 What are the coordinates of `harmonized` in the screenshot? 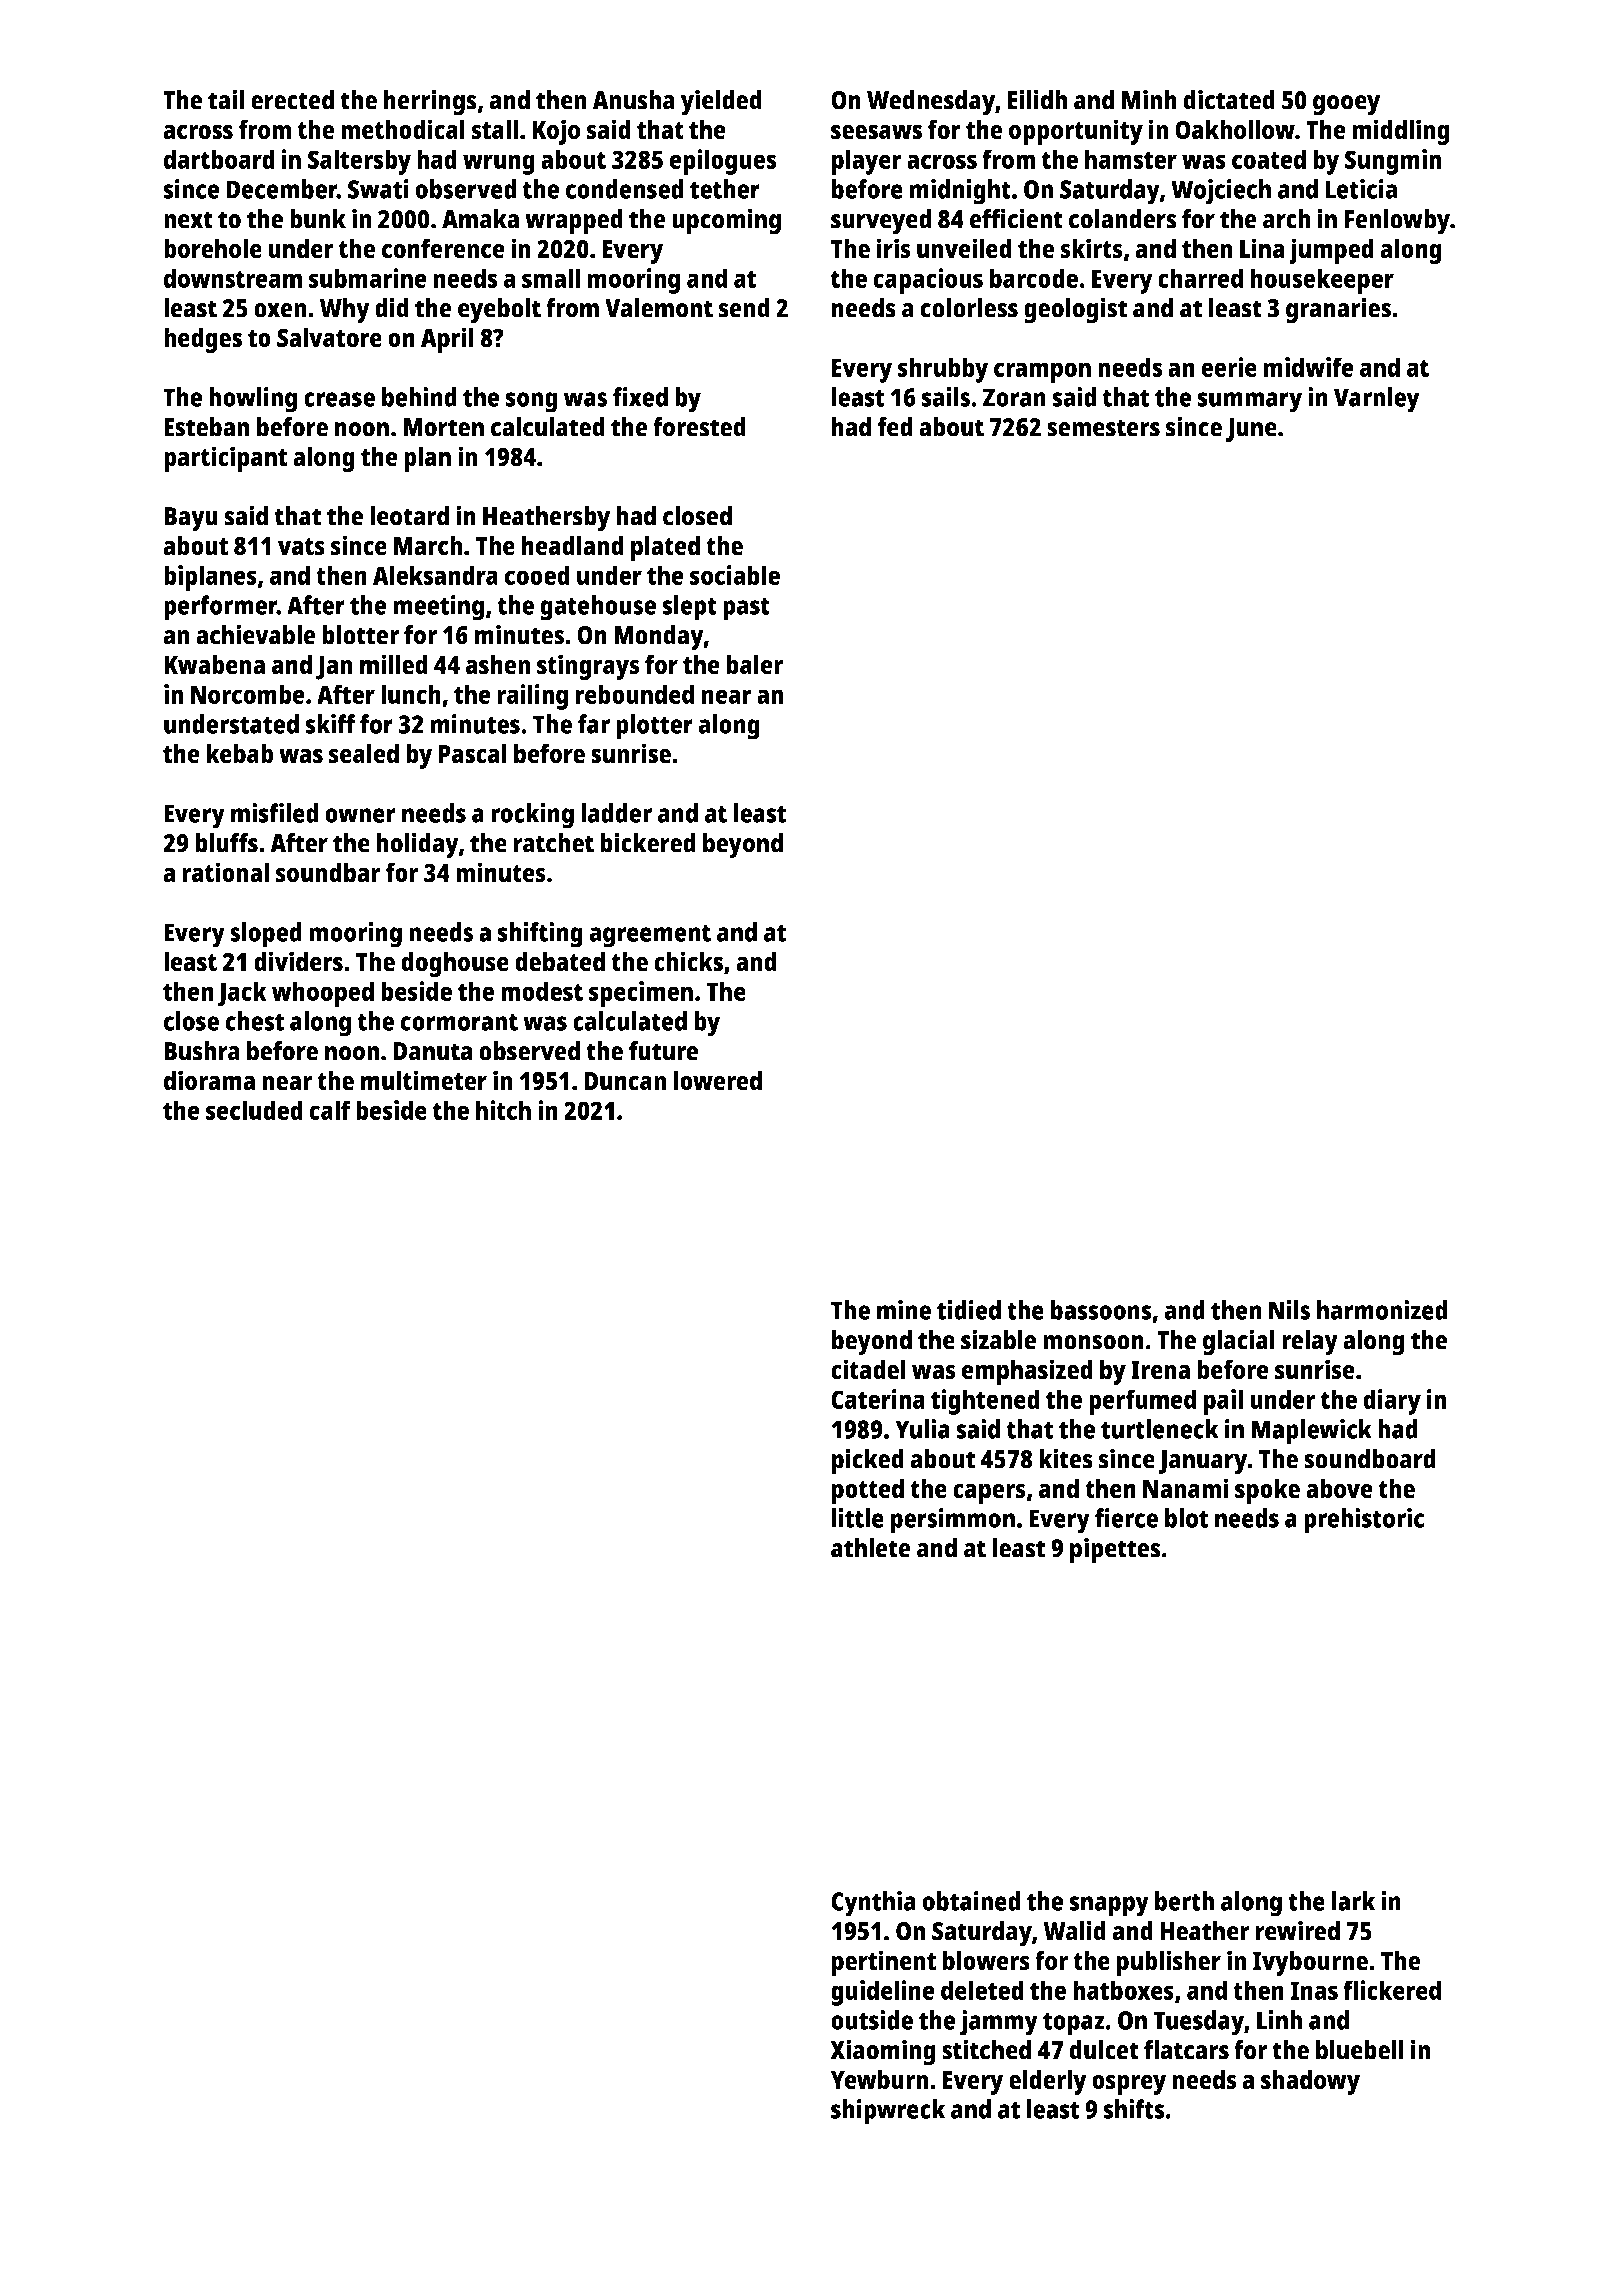 It's located at (1382, 1310).
